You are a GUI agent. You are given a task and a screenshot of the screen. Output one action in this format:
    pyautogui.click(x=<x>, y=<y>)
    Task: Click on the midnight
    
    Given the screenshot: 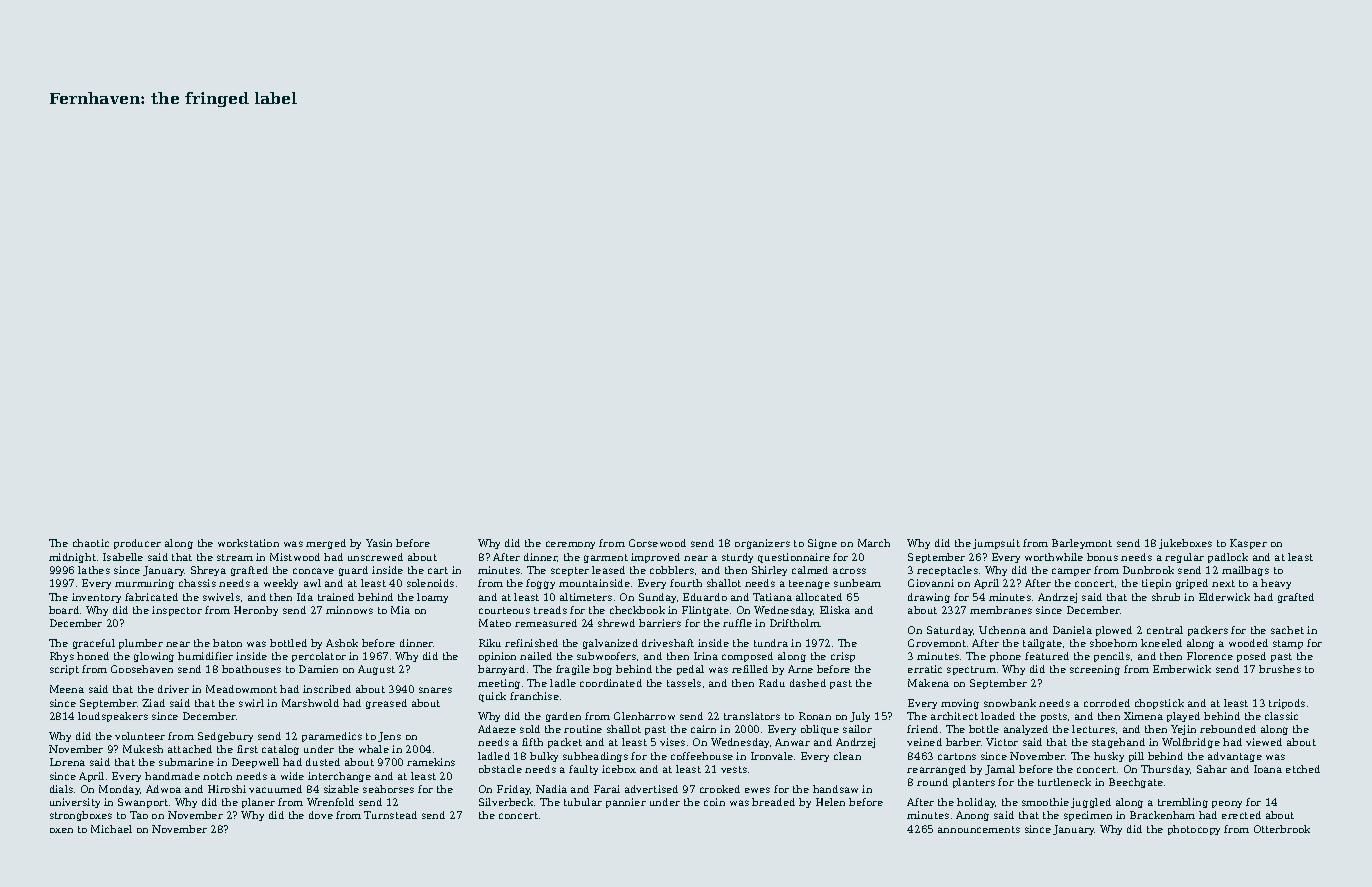 What is the action you would take?
    pyautogui.click(x=72, y=558)
